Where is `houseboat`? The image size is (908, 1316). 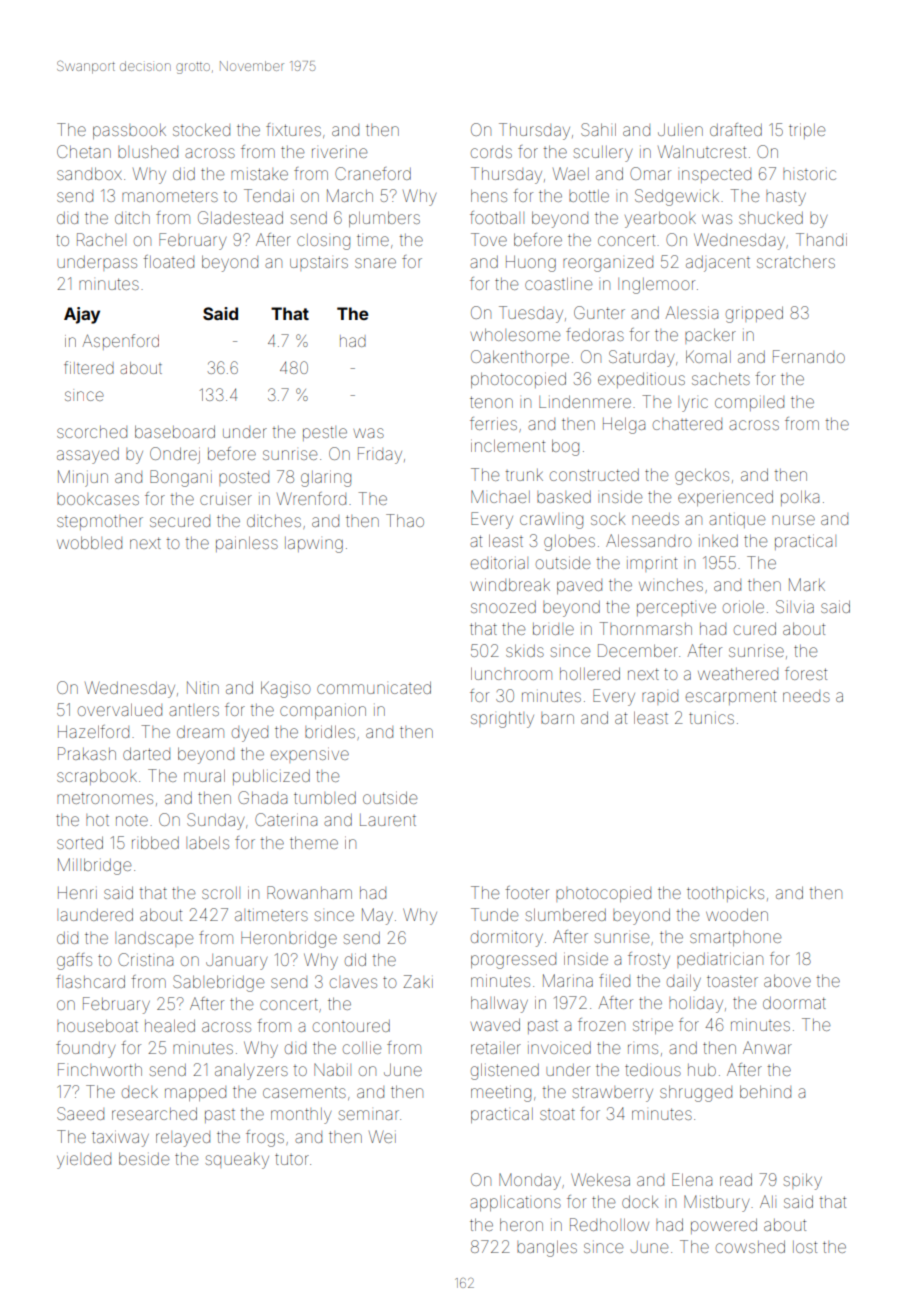
houseboat is located at coordinates (97, 1025).
